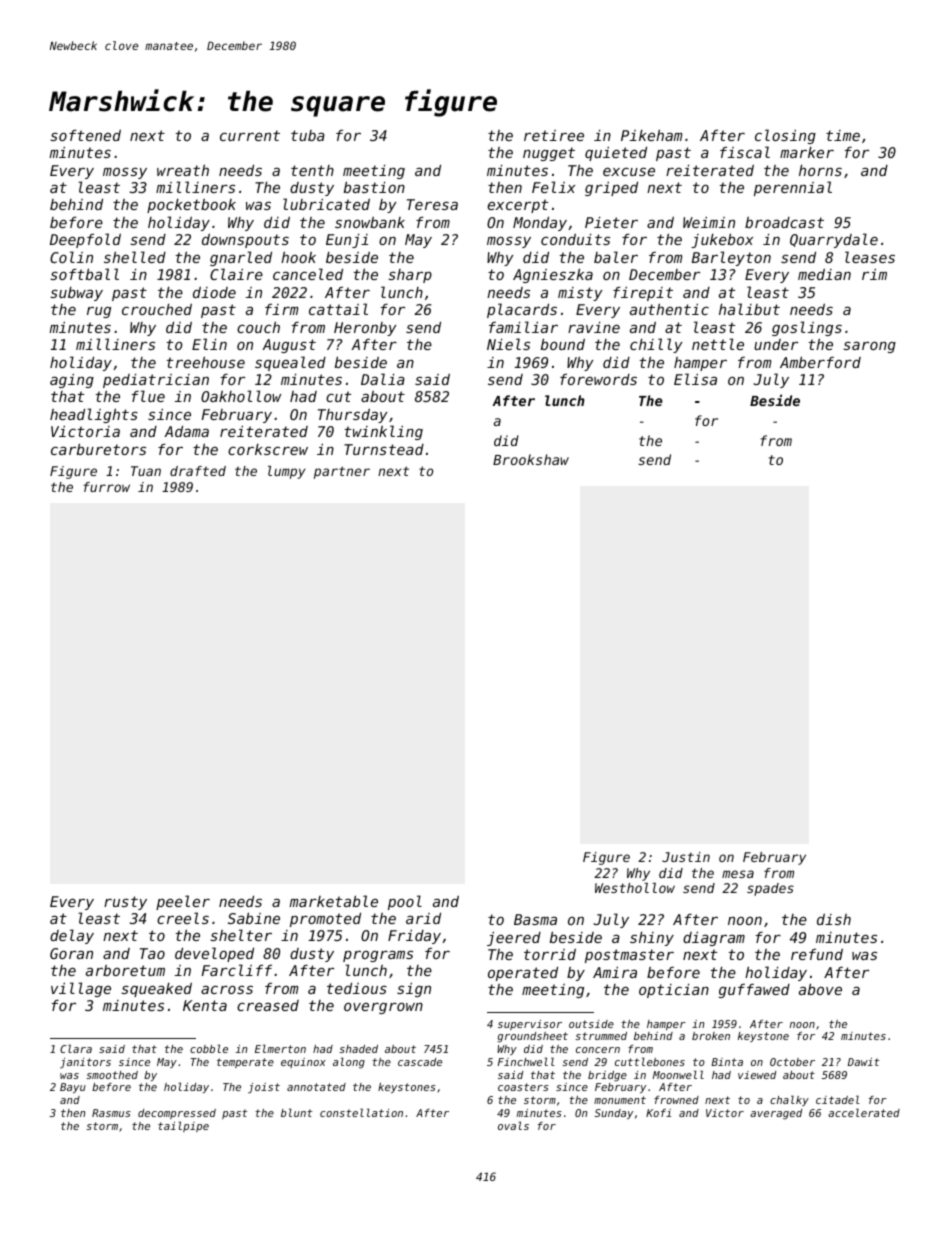  Describe the element at coordinates (738, 874) in the page. I see `mesa` at that location.
